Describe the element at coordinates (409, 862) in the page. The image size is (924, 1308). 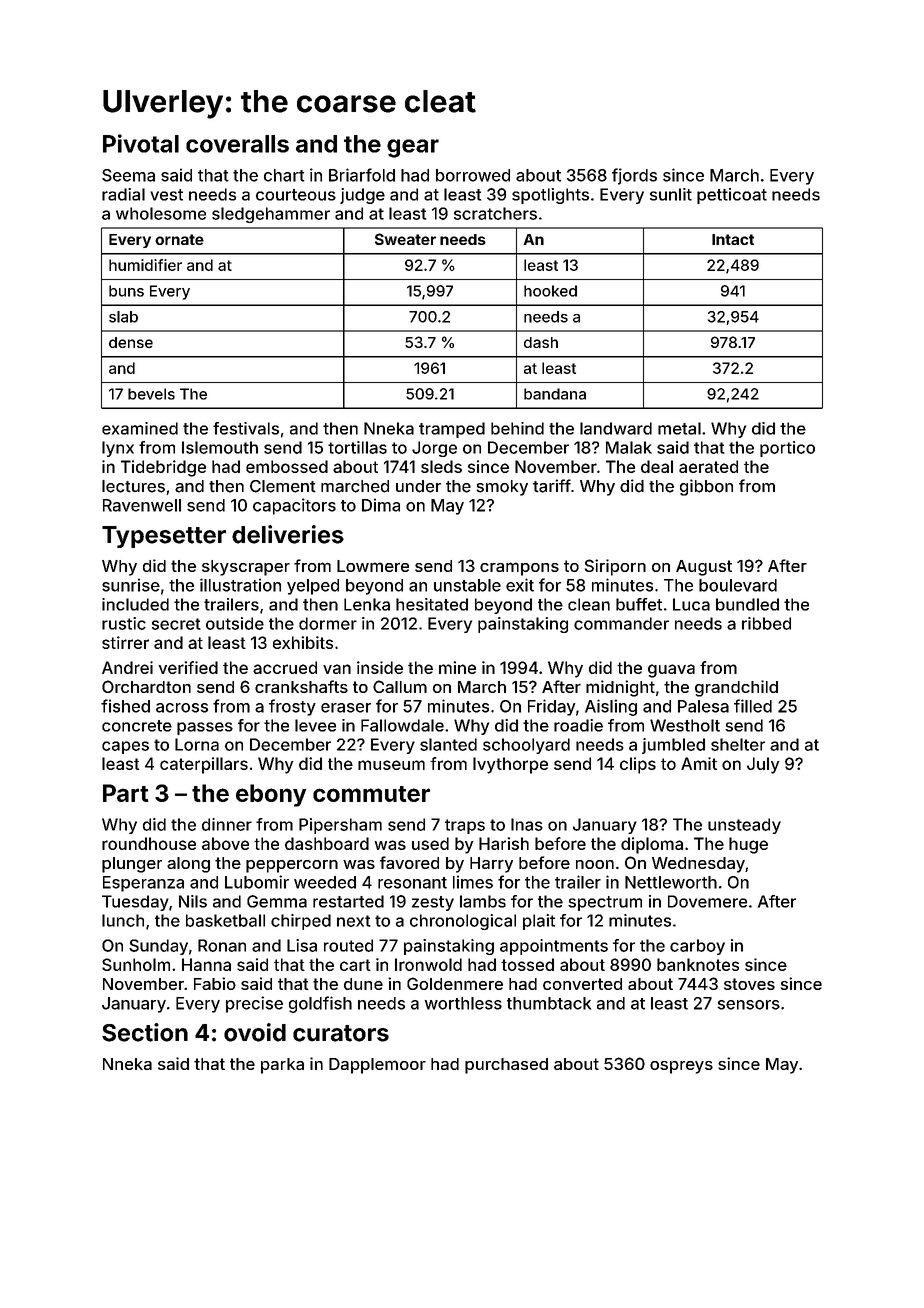
I see `favored` at that location.
